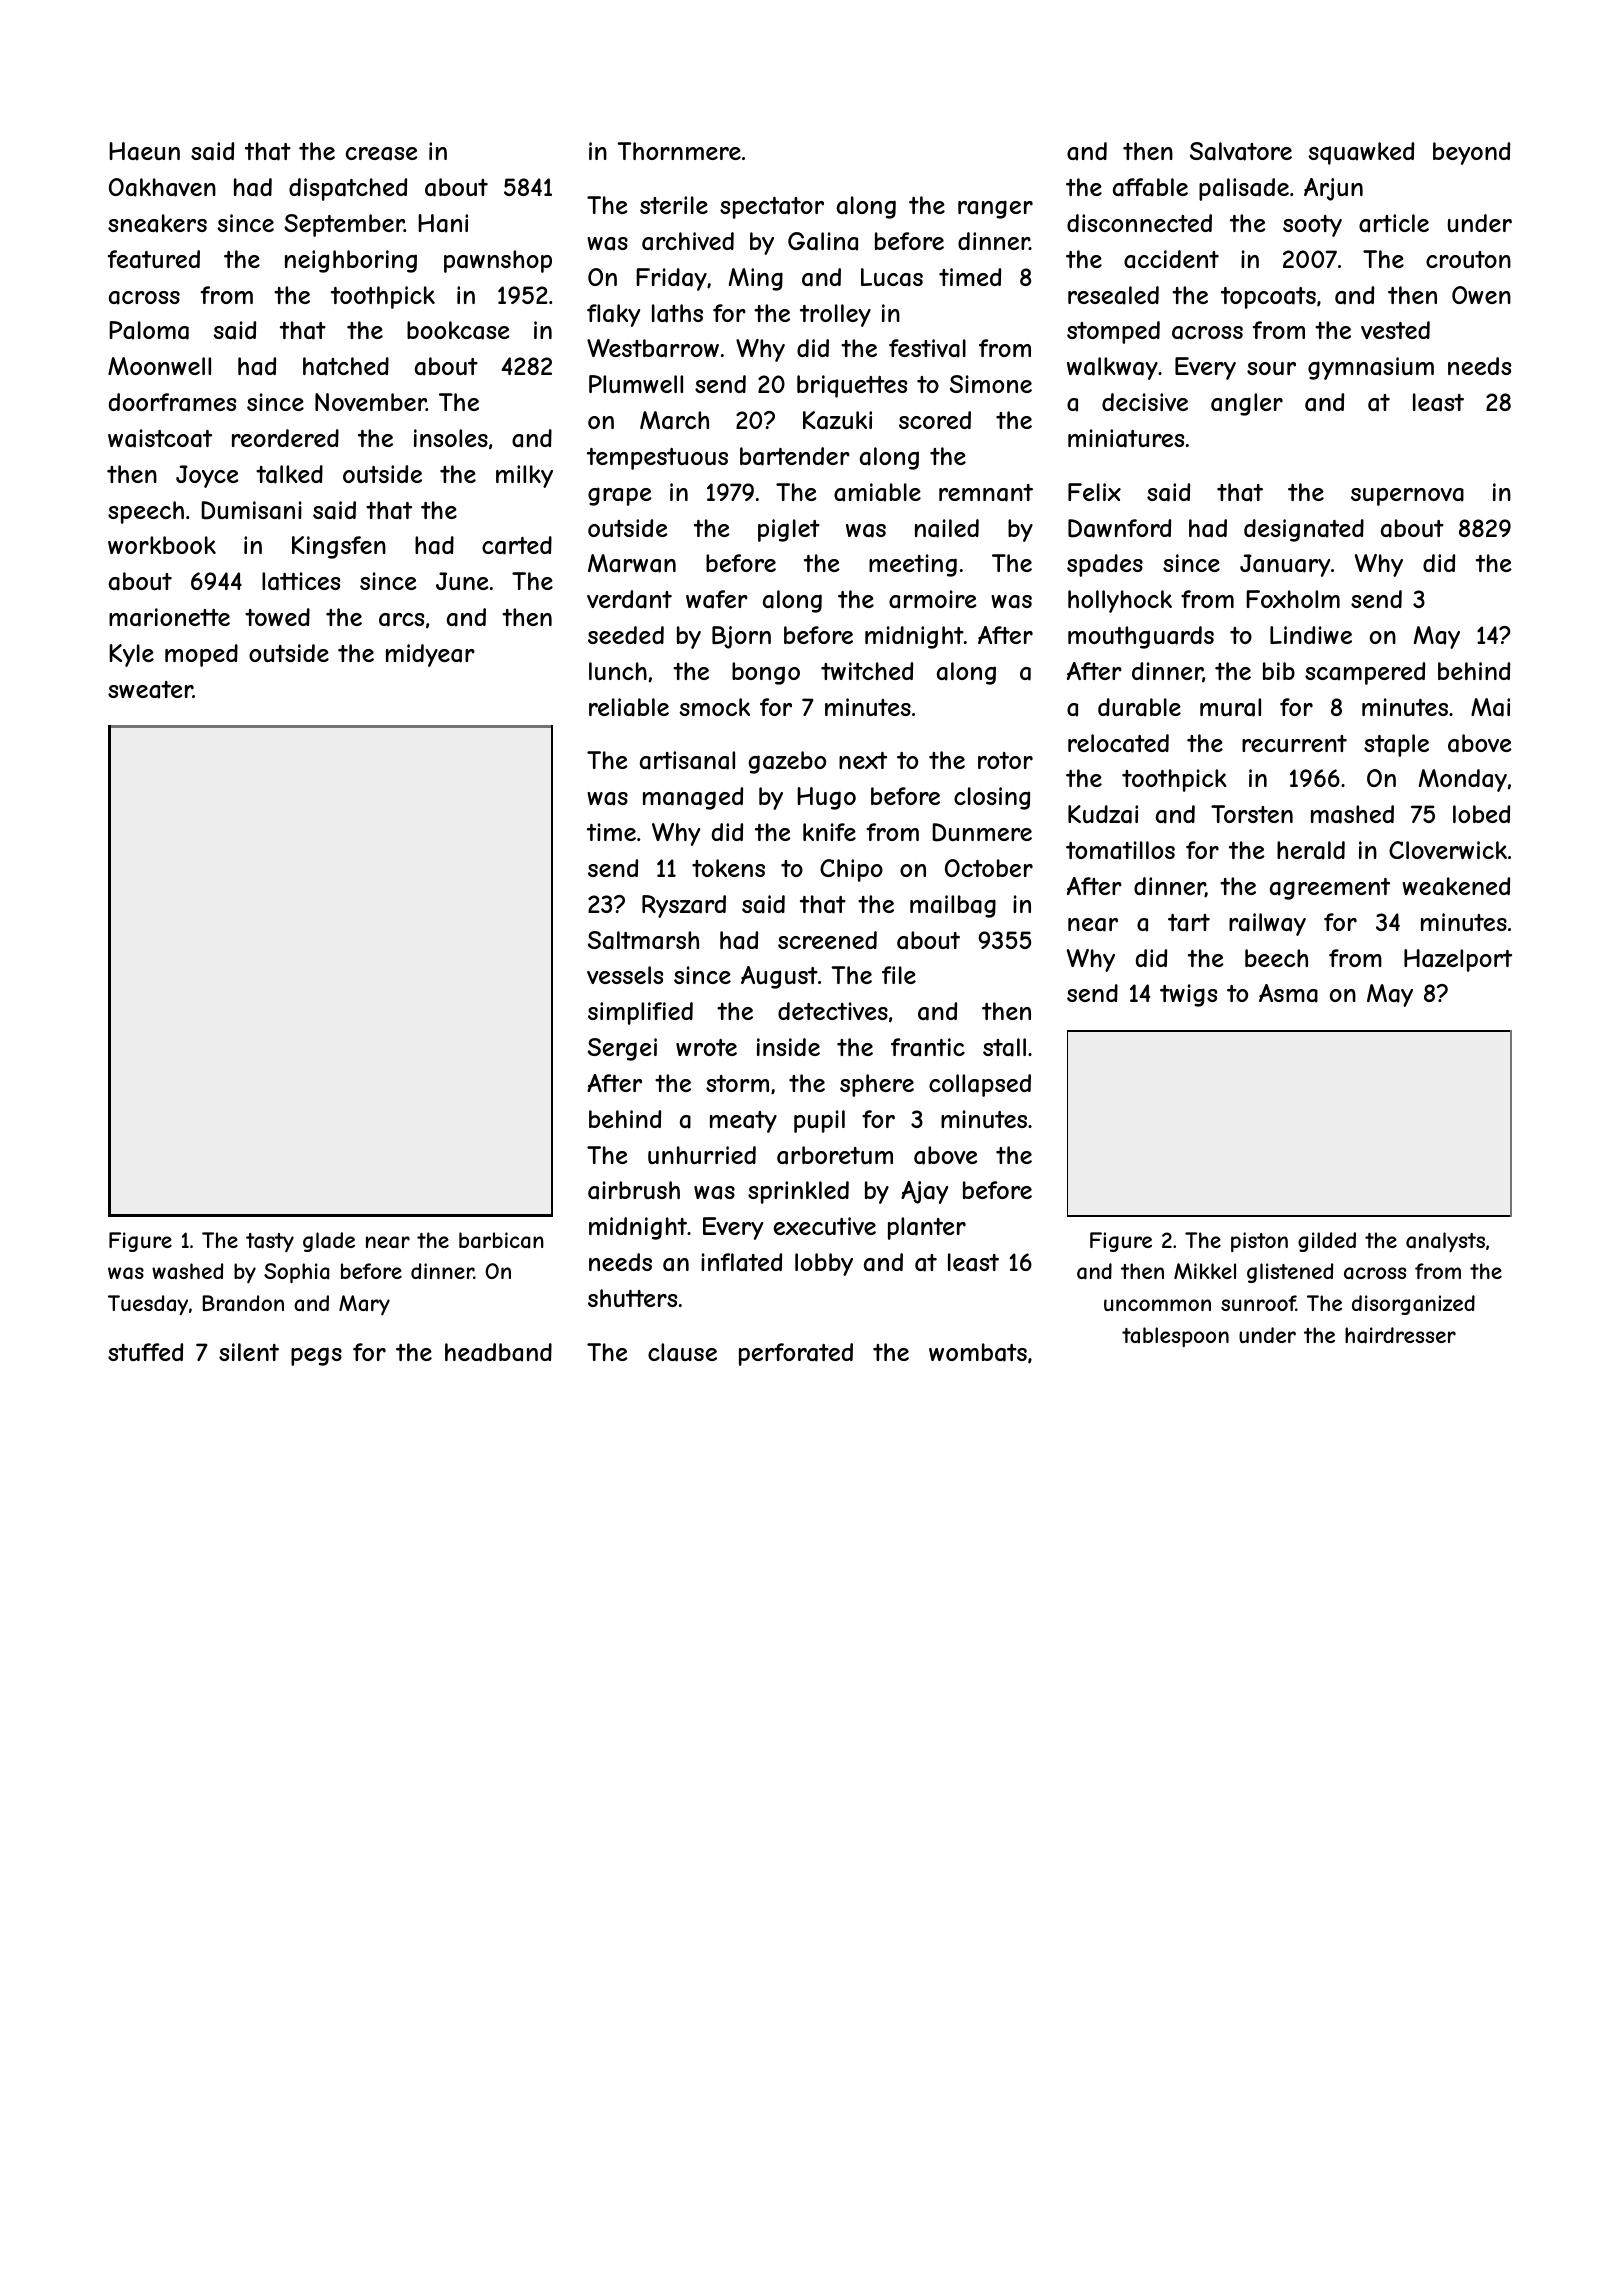 This screenshot has width=1620, height=2292. What do you see at coordinates (364, 1305) in the screenshot?
I see `Mary` at bounding box center [364, 1305].
